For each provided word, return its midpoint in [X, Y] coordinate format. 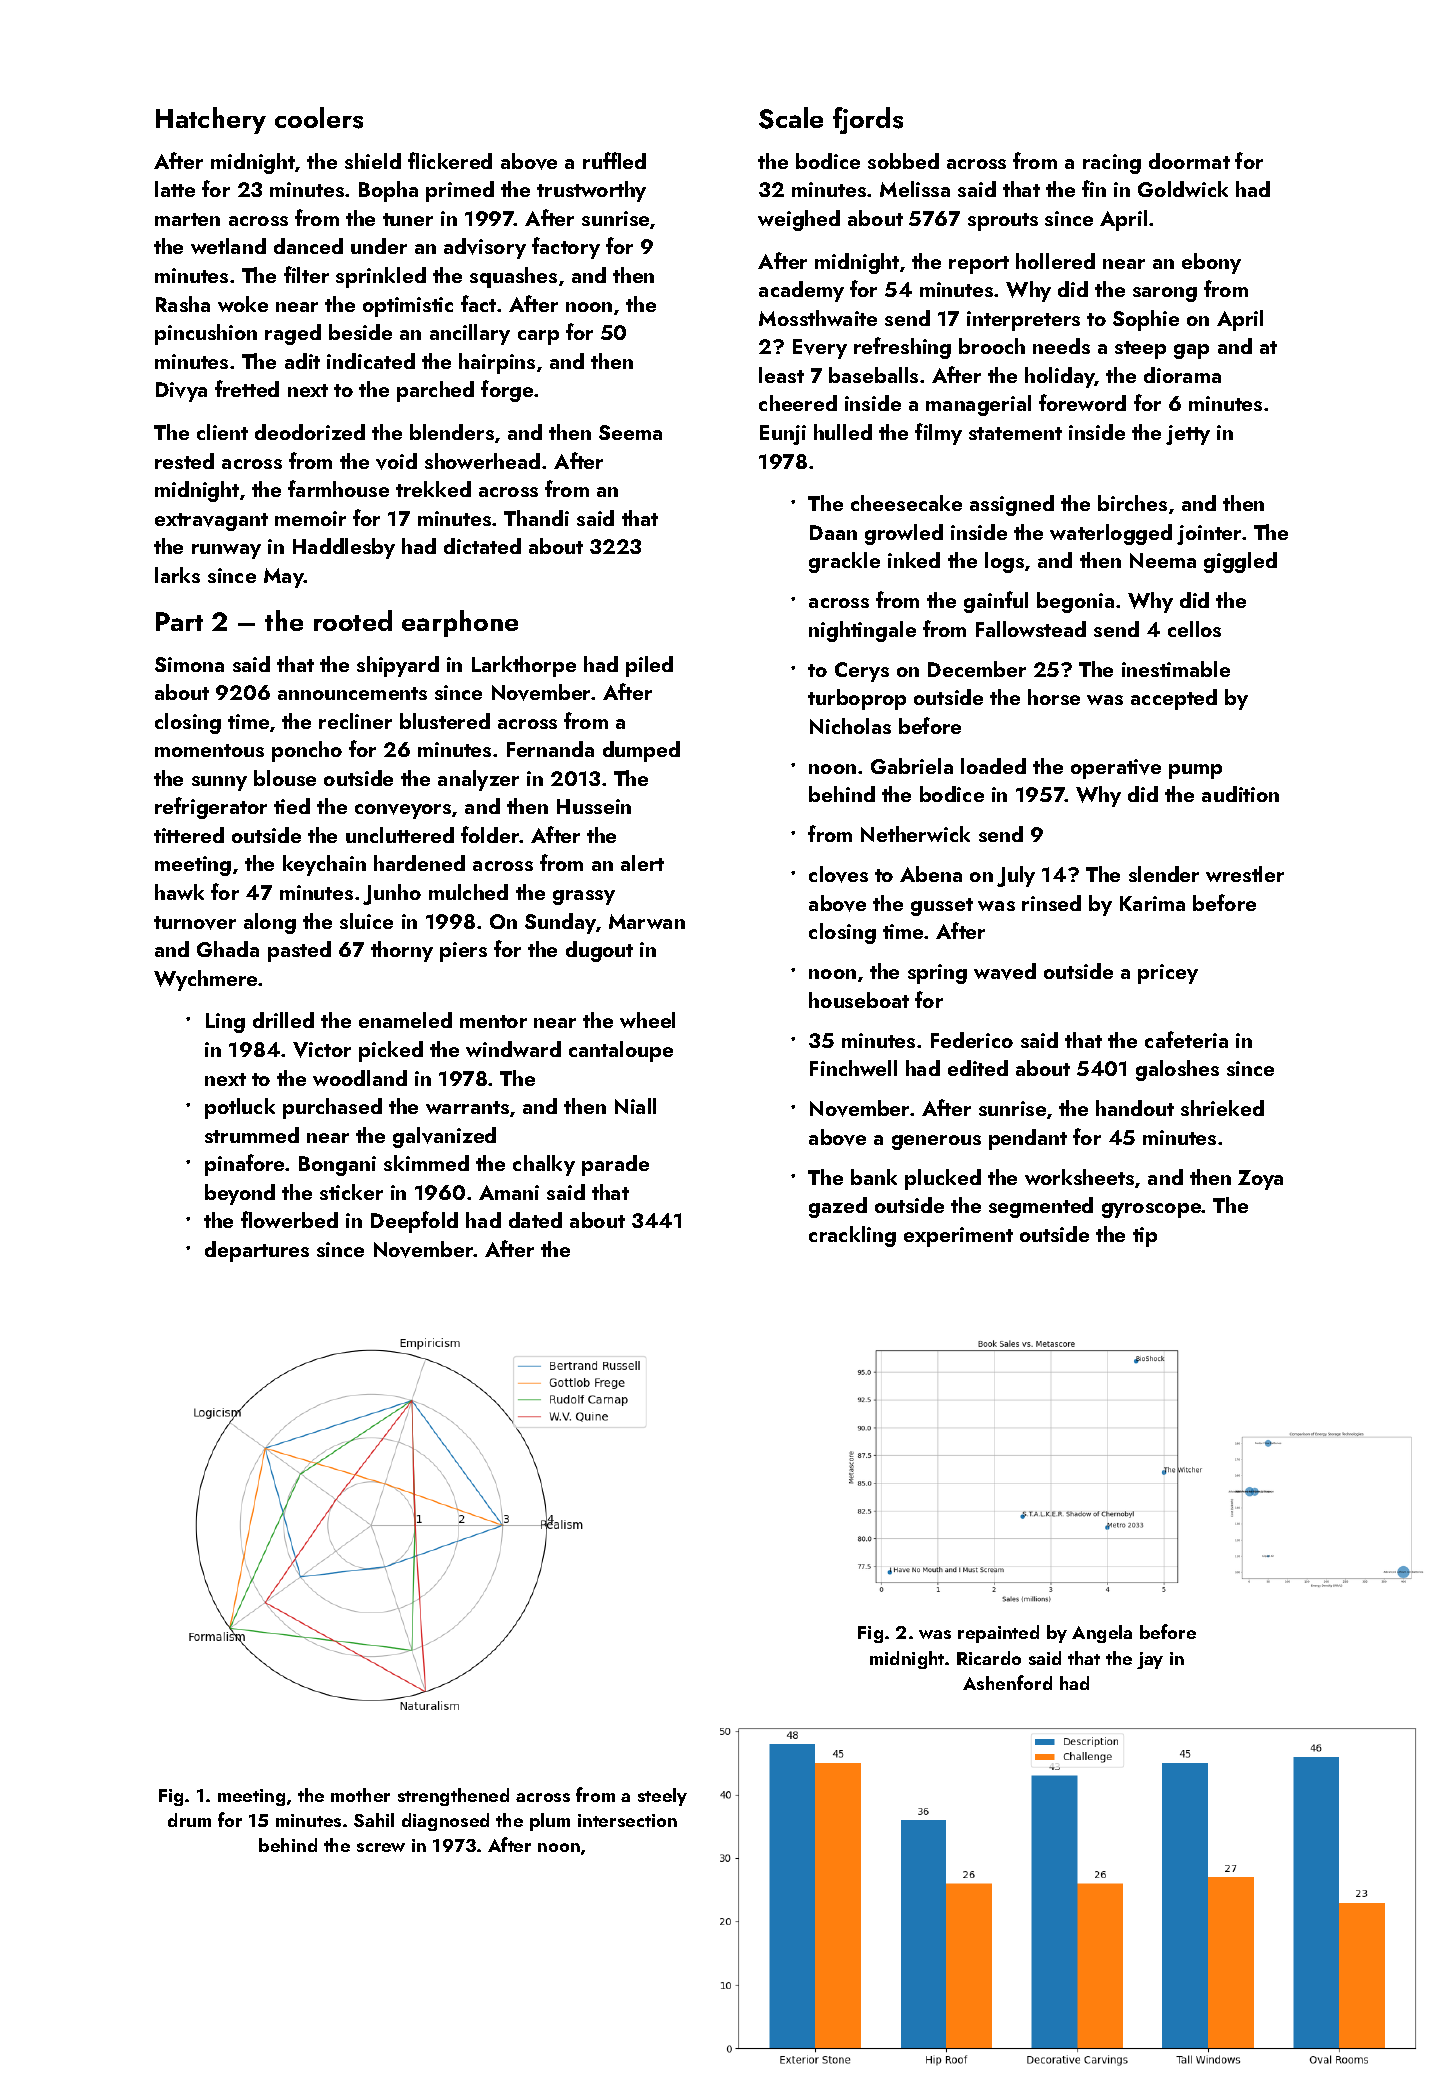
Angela [1102, 1634]
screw [381, 1847]
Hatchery [211, 120]
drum [189, 1820]
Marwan [647, 921]
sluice [366, 921]
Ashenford [1007, 1682]
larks [177, 575]
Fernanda [550, 749]
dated [535, 1220]
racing [1112, 164]
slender [1164, 874]
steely [662, 1797]
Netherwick [915, 834]
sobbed [903, 161]
